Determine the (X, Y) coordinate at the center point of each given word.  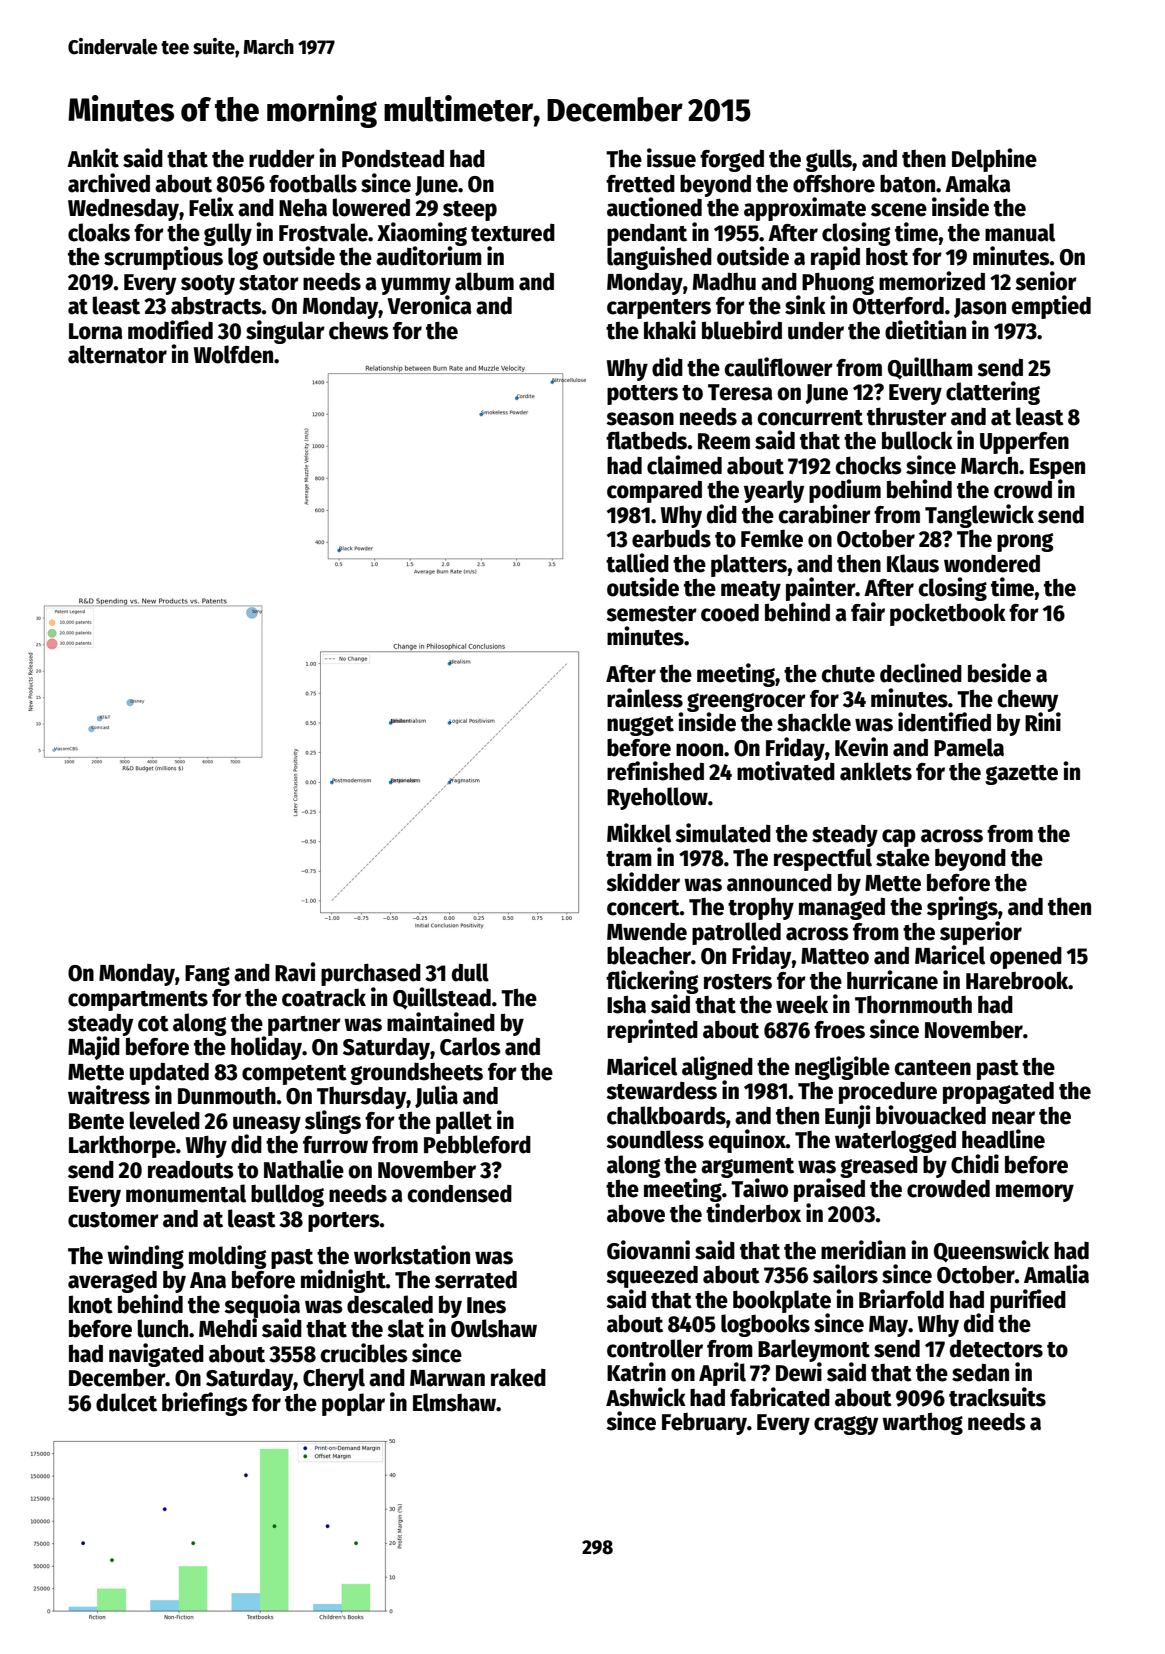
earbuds (671, 539)
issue (671, 158)
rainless (645, 698)
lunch (163, 1328)
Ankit (93, 158)
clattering (993, 393)
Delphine (994, 160)
